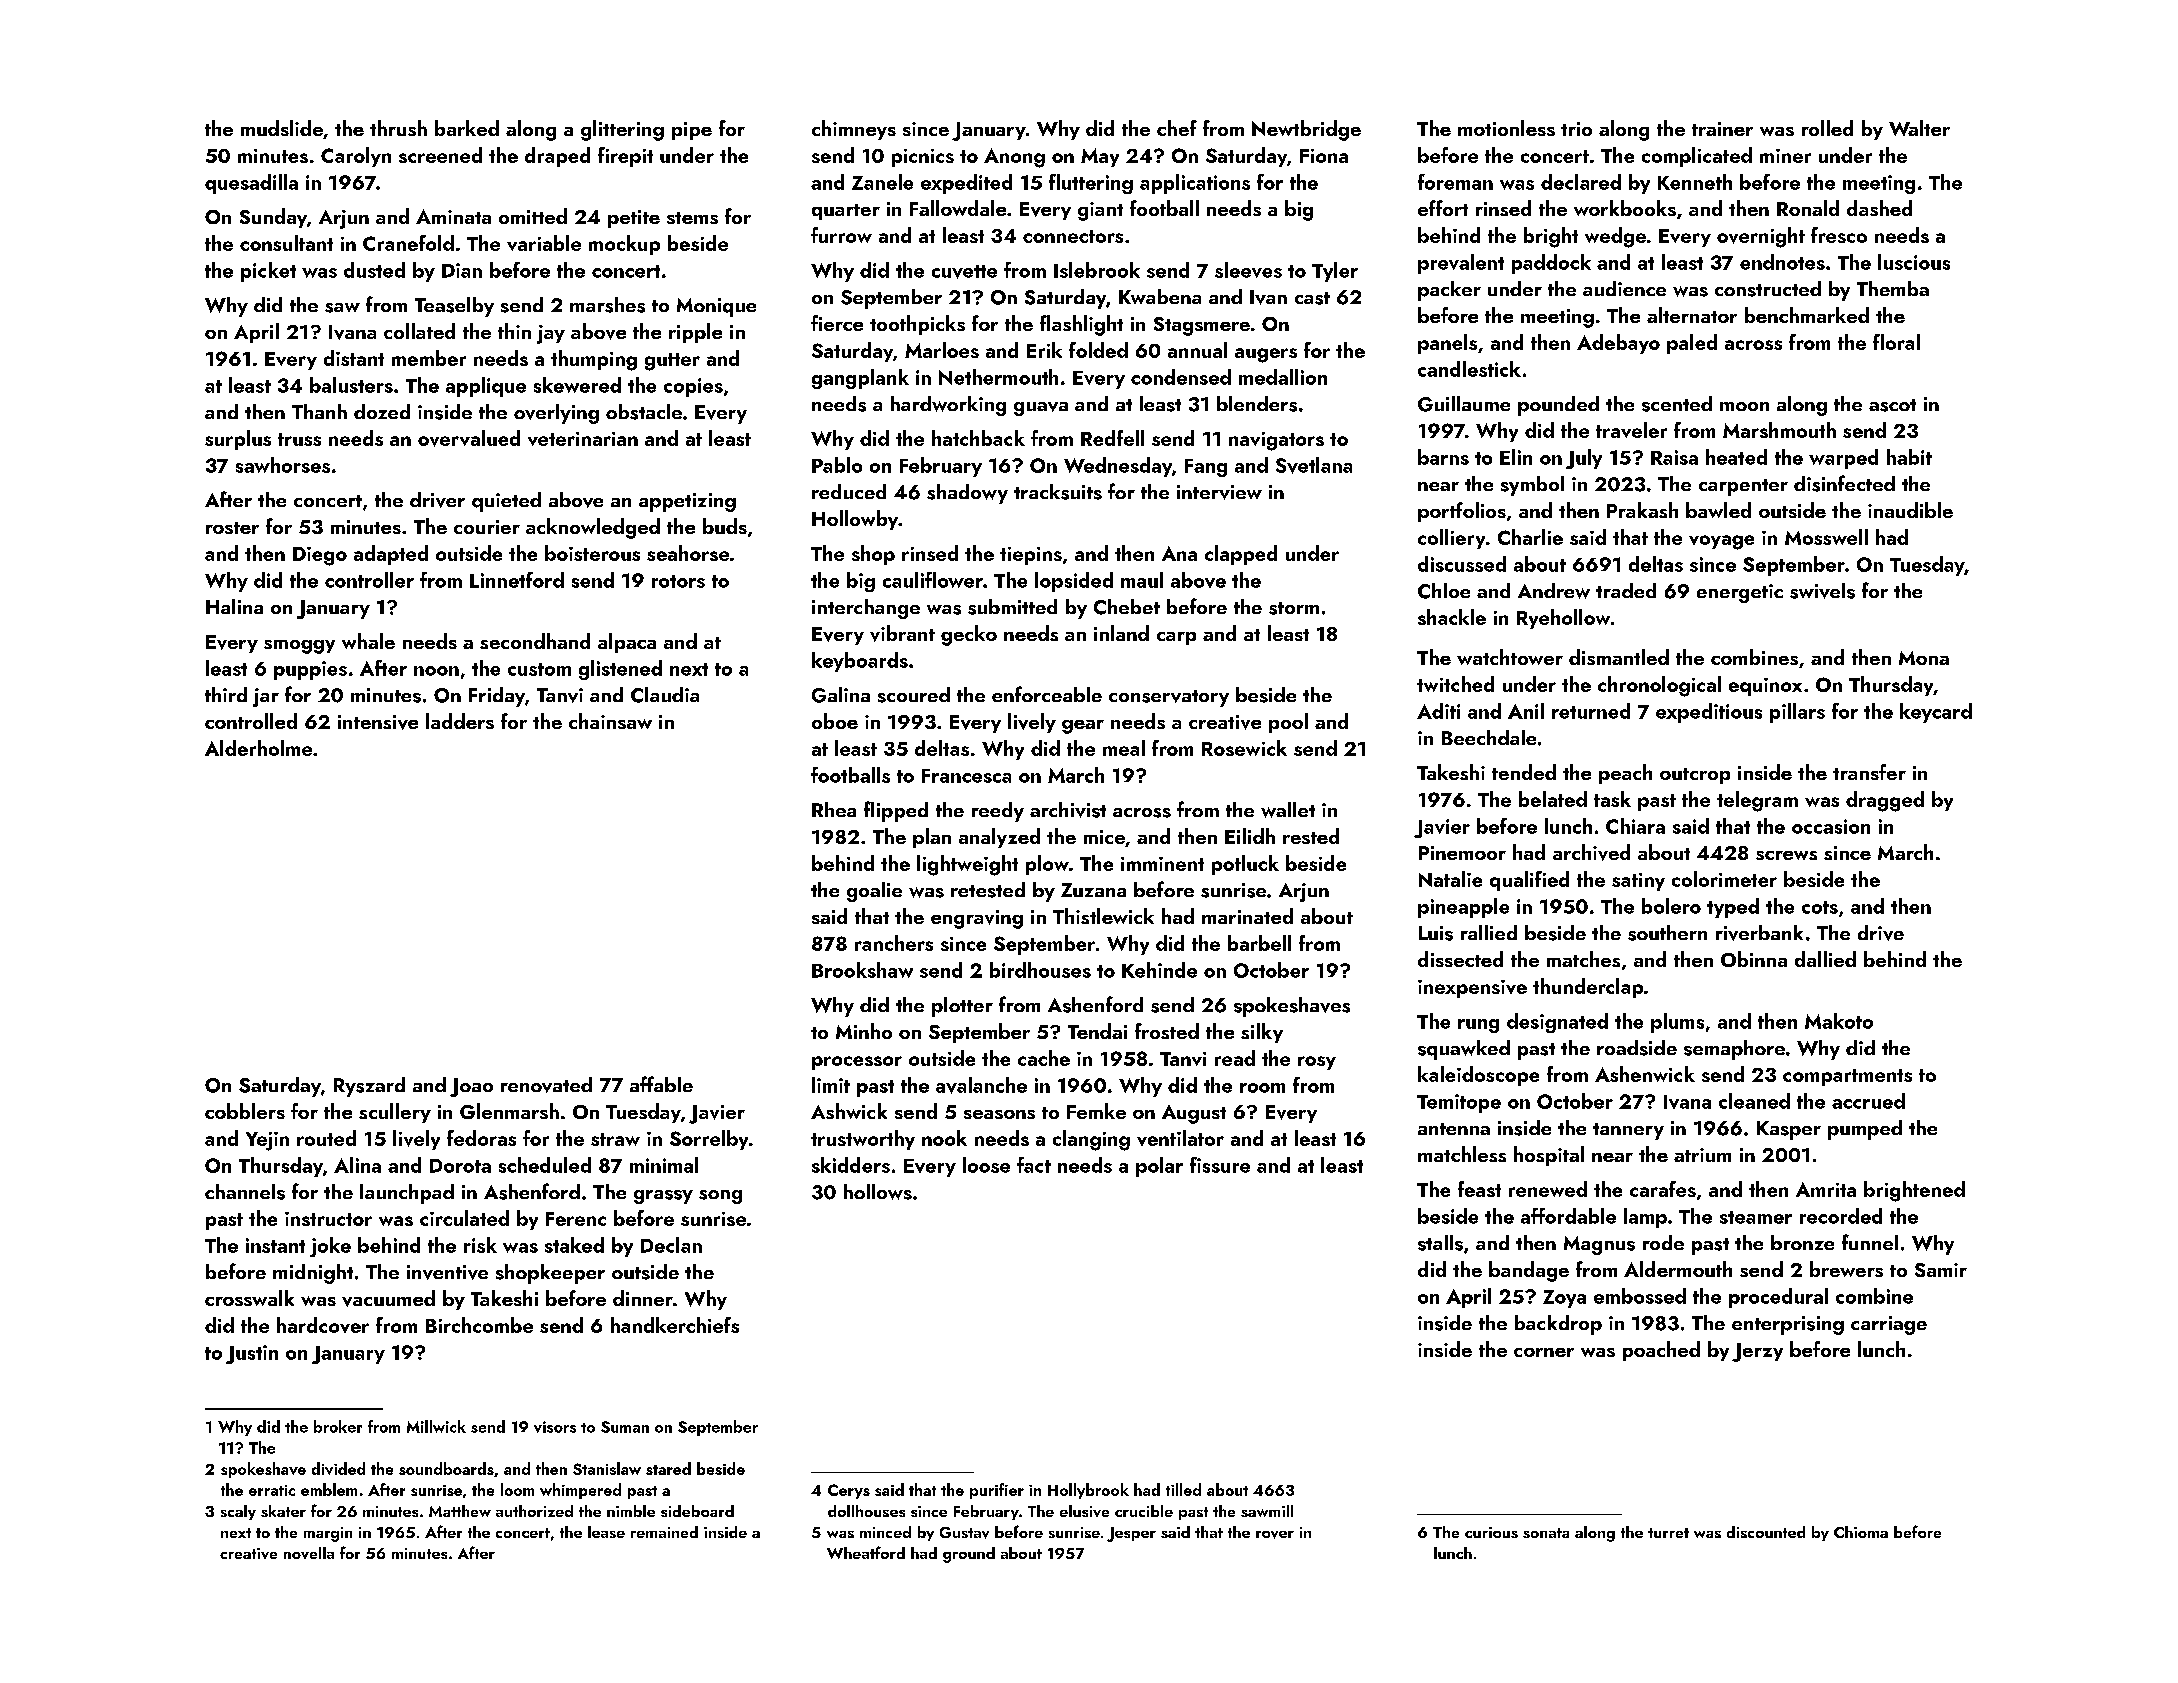  Describe the element at coordinates (1097, 1031) in the screenshot. I see `Tendai` at that location.
